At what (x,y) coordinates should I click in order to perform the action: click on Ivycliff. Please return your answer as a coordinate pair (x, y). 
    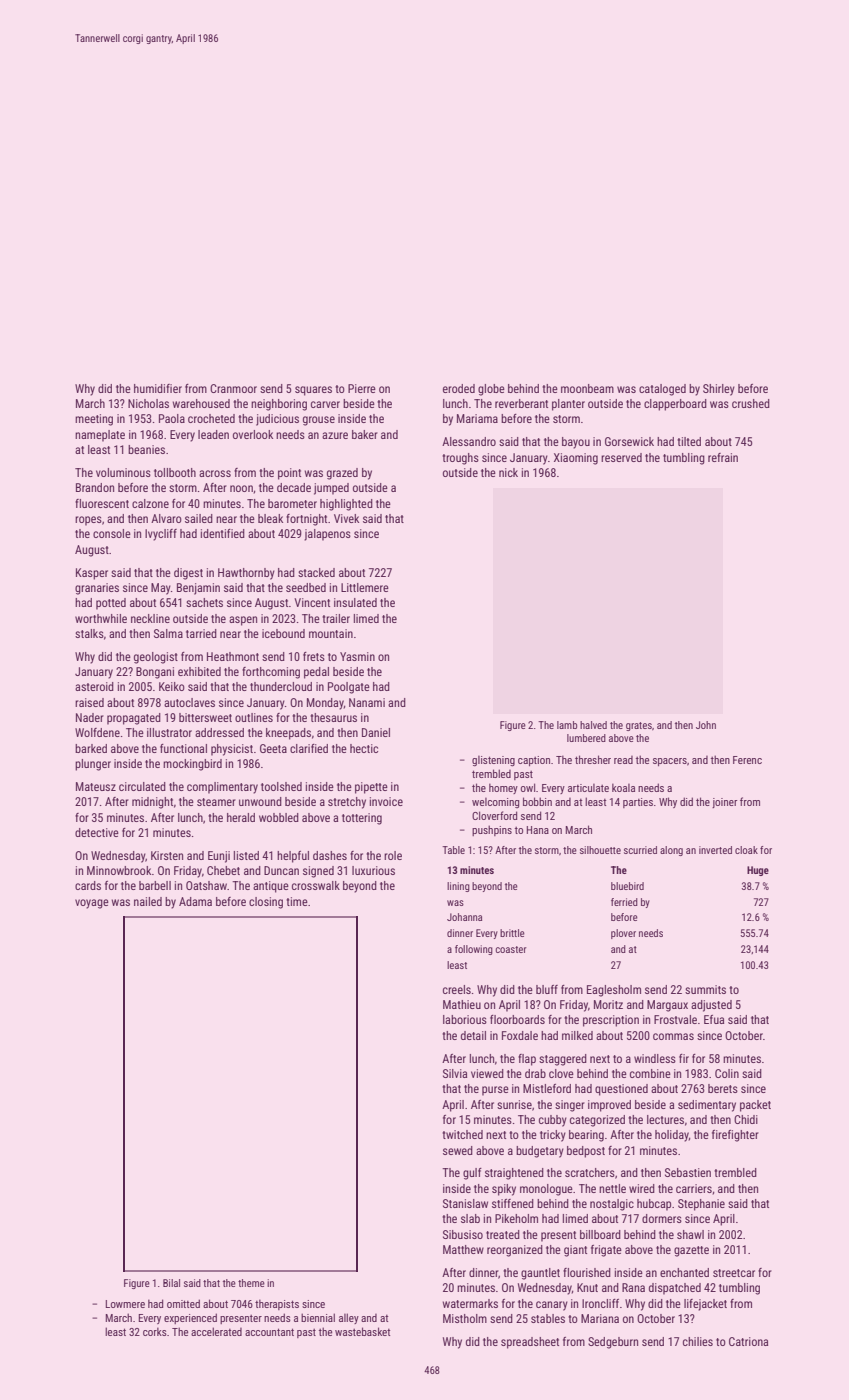
    Looking at the image, I should click on (161, 535).
